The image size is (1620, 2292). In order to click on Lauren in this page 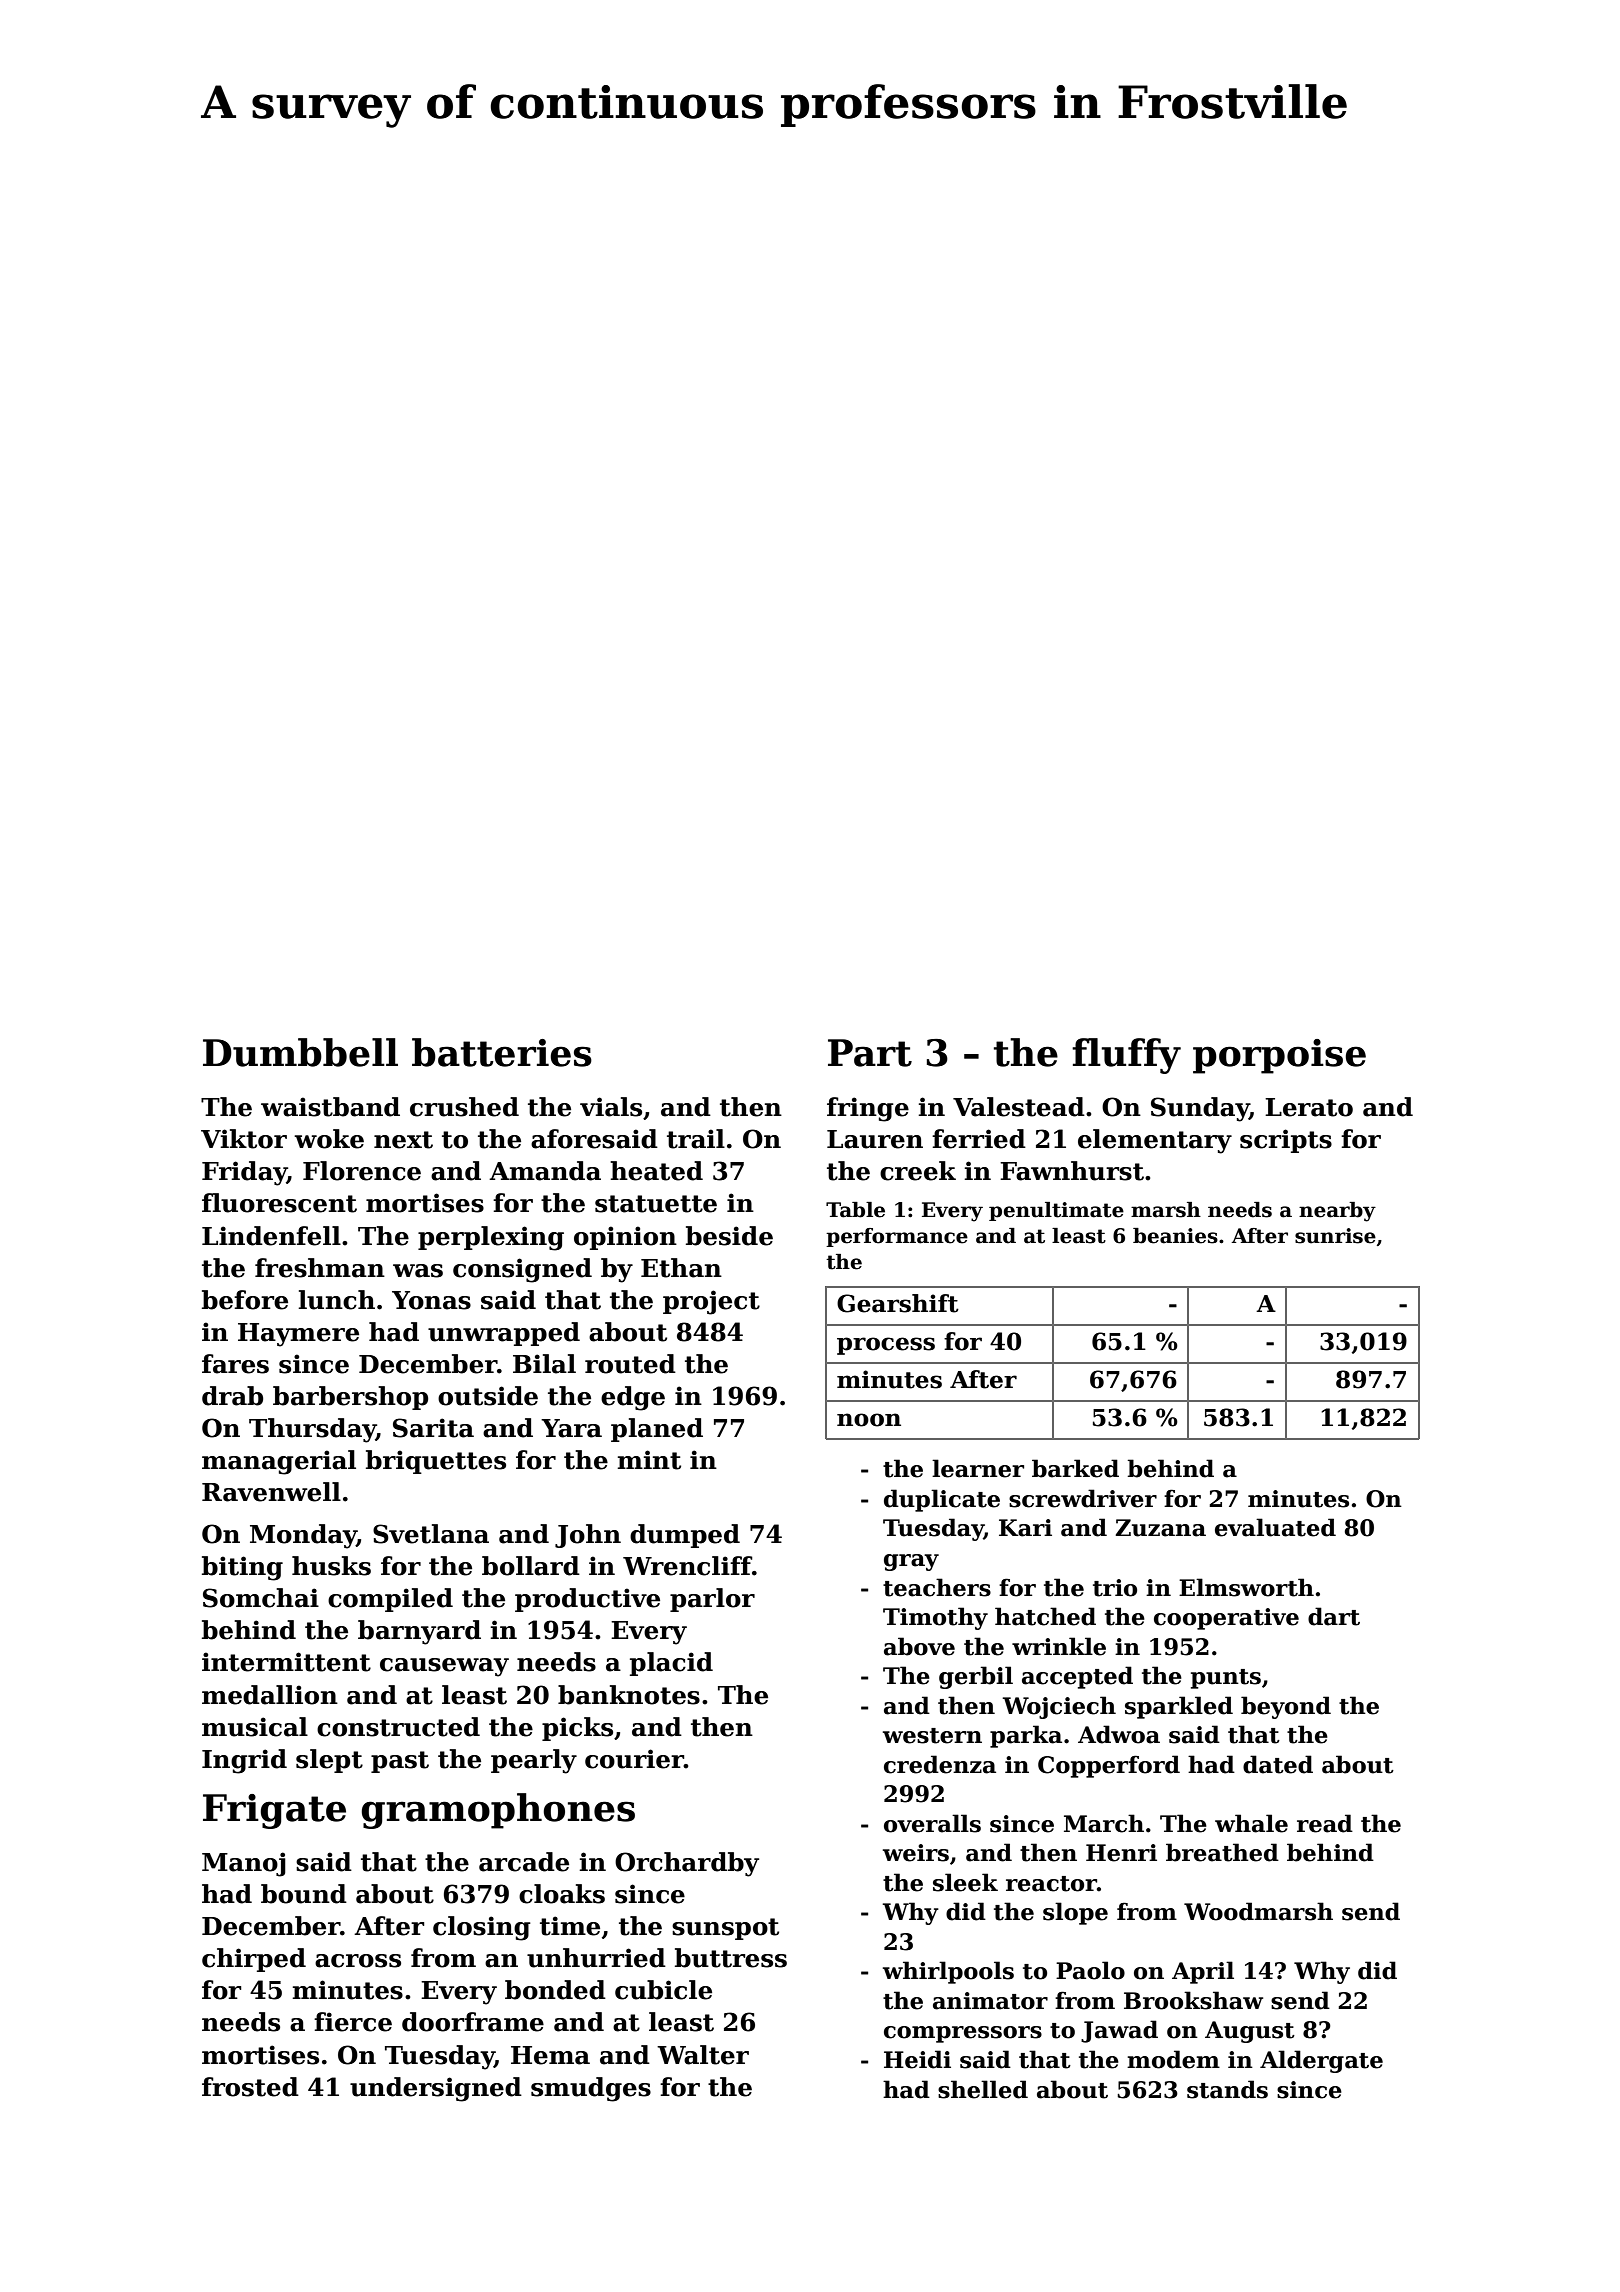, I will do `click(875, 1139)`.
